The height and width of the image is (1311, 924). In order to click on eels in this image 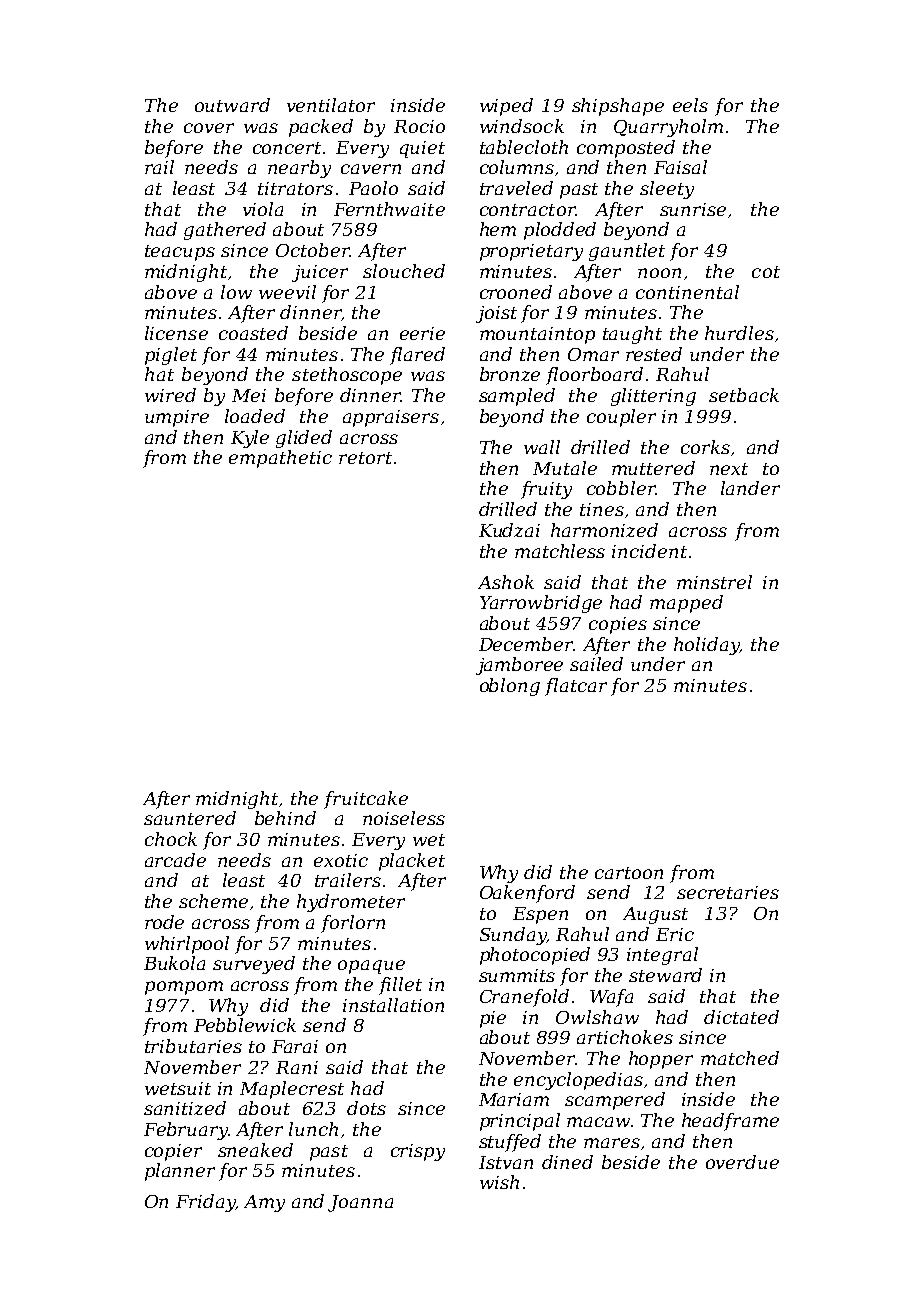, I will do `click(690, 105)`.
